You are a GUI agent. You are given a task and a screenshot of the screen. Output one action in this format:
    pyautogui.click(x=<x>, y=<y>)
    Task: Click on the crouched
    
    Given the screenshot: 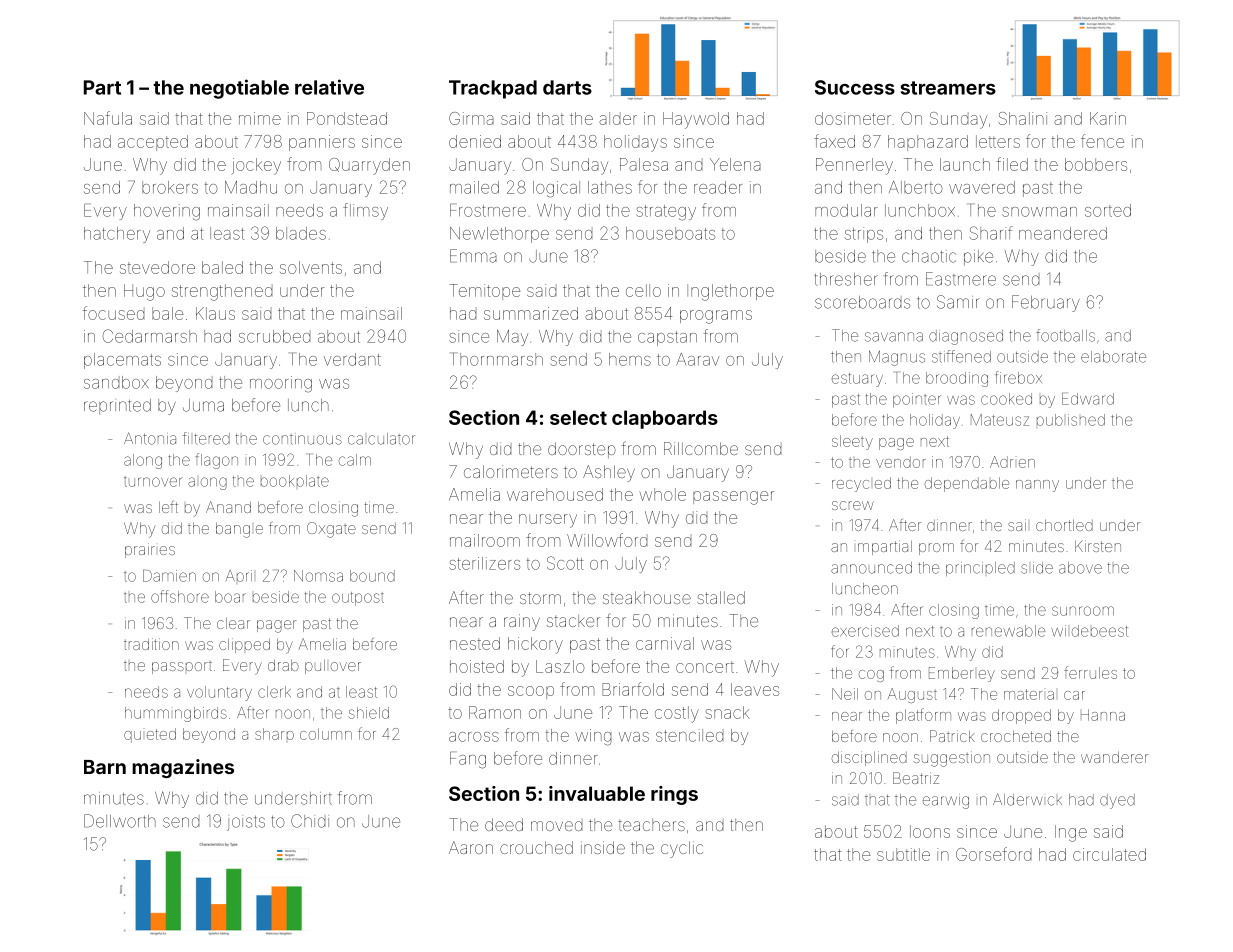 What is the action you would take?
    pyautogui.click(x=536, y=847)
